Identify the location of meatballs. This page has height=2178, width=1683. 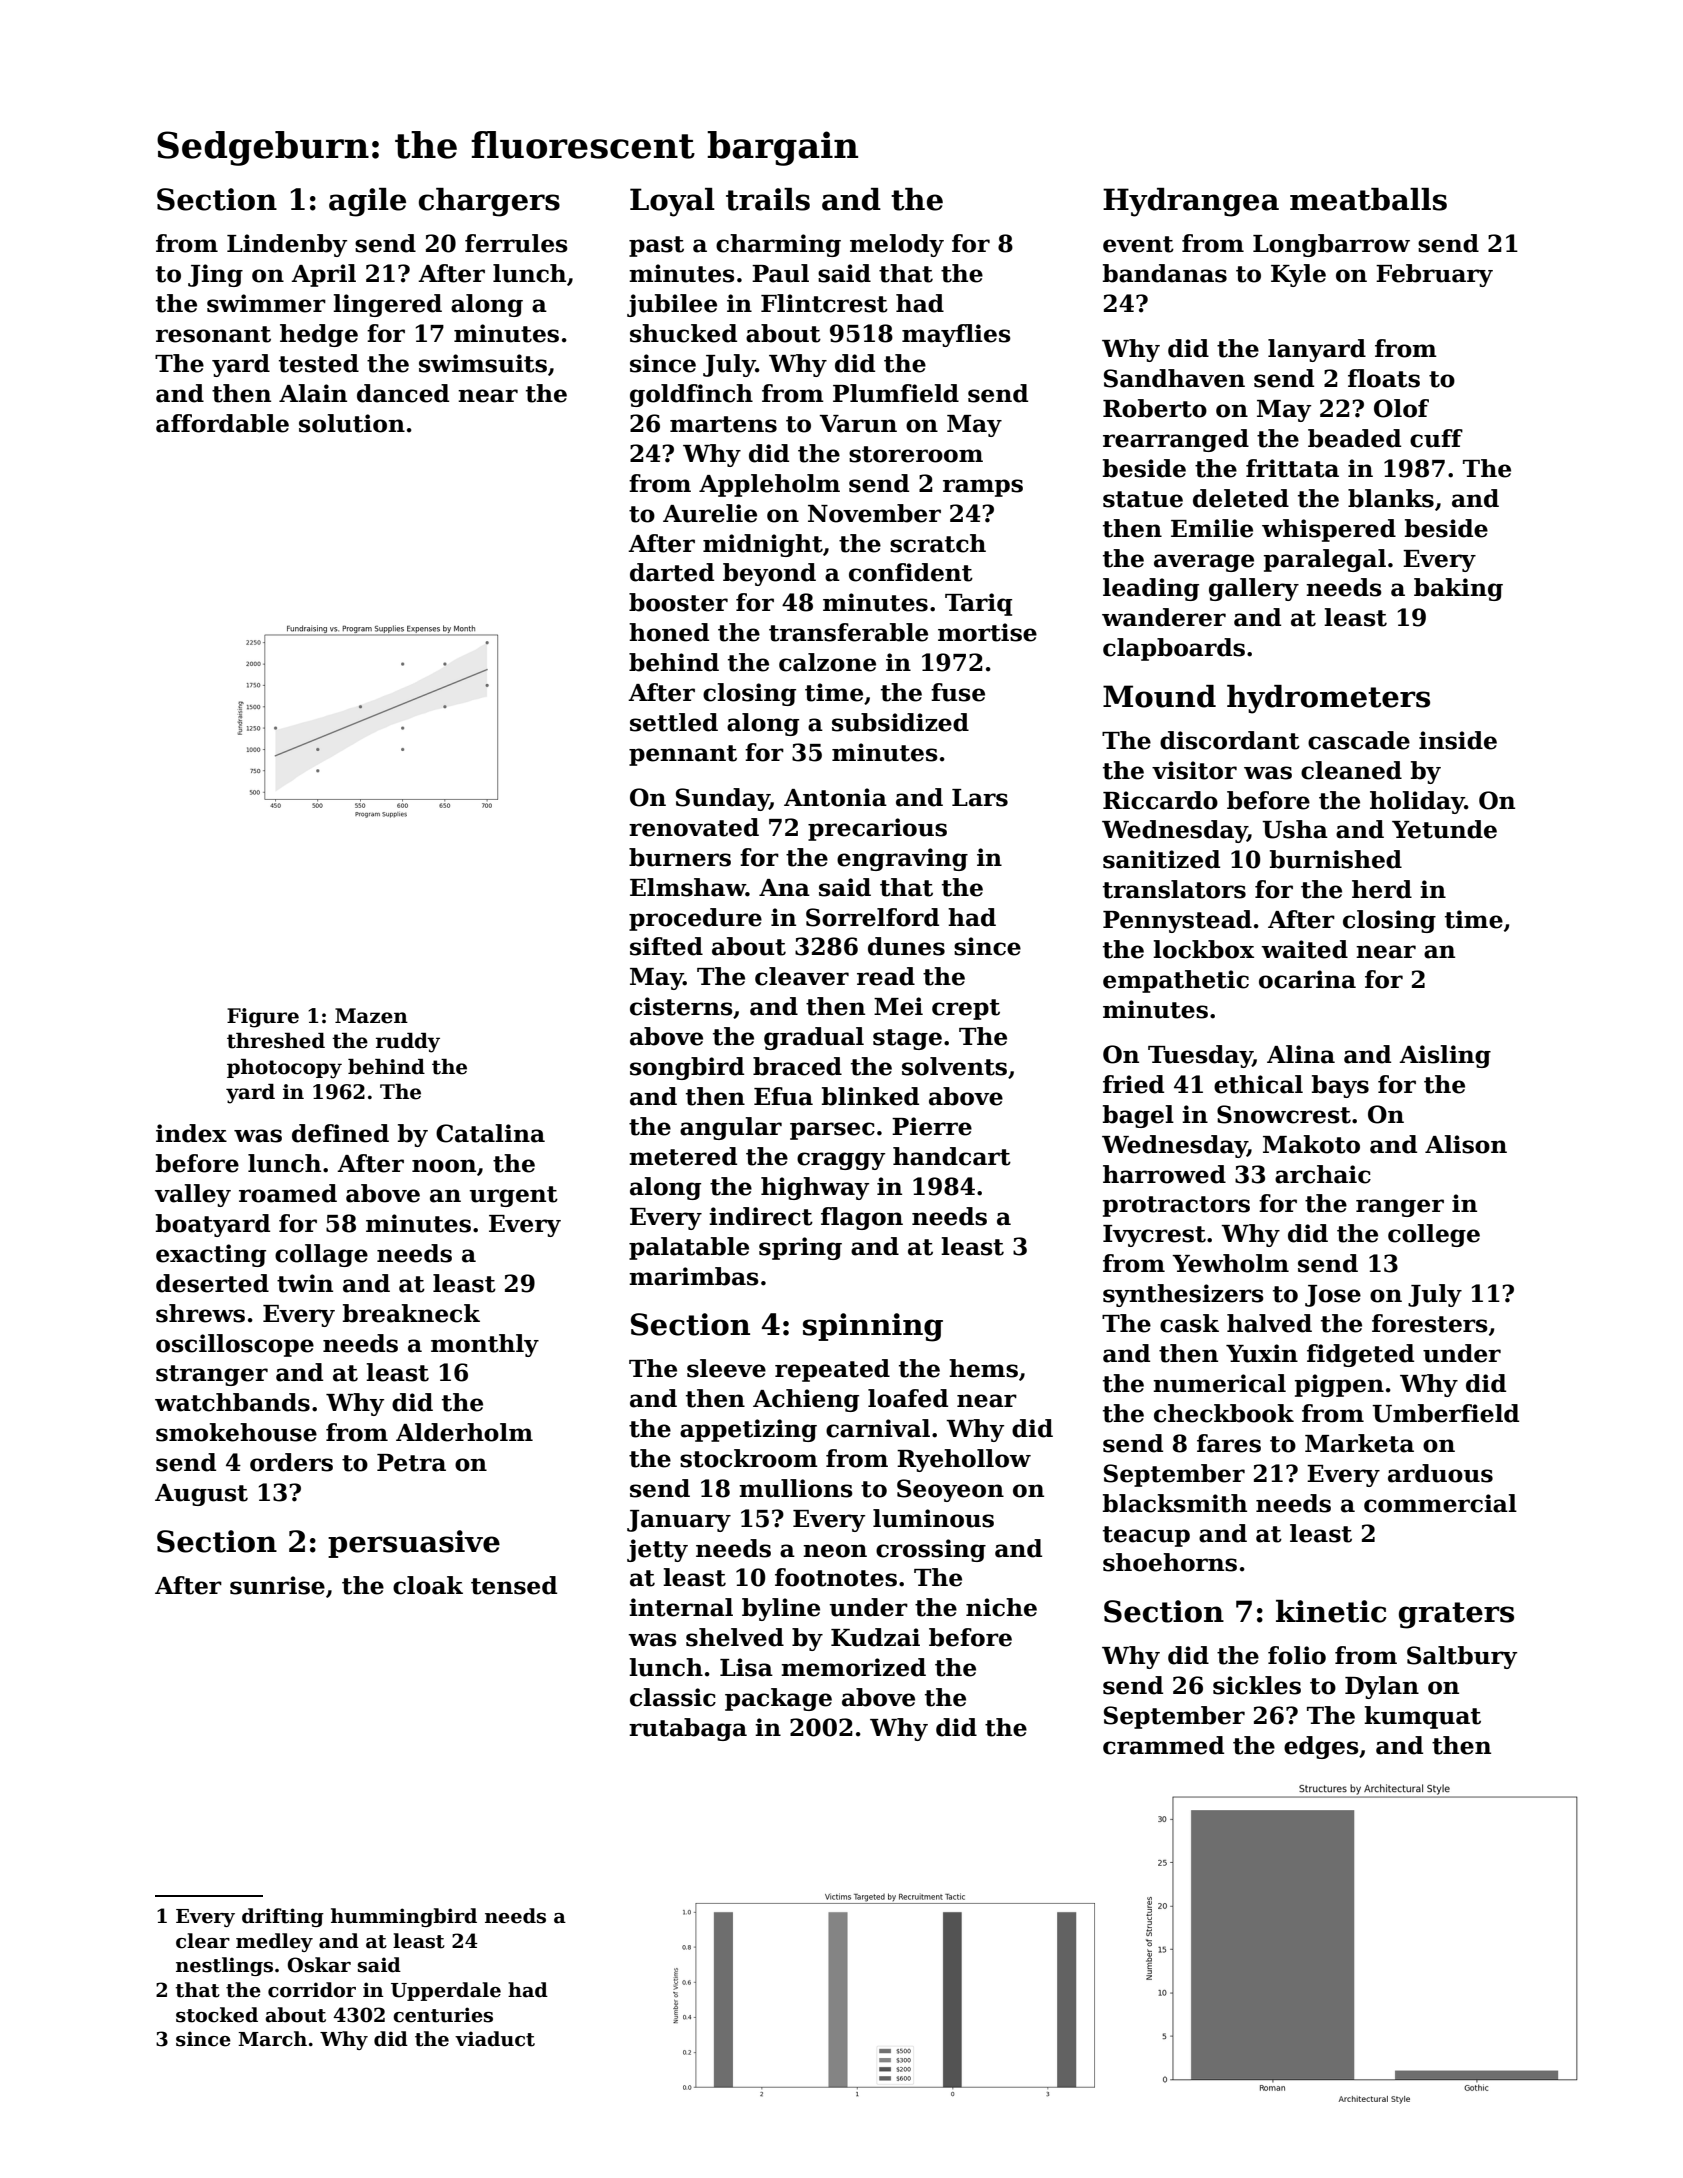
(1368, 199).
